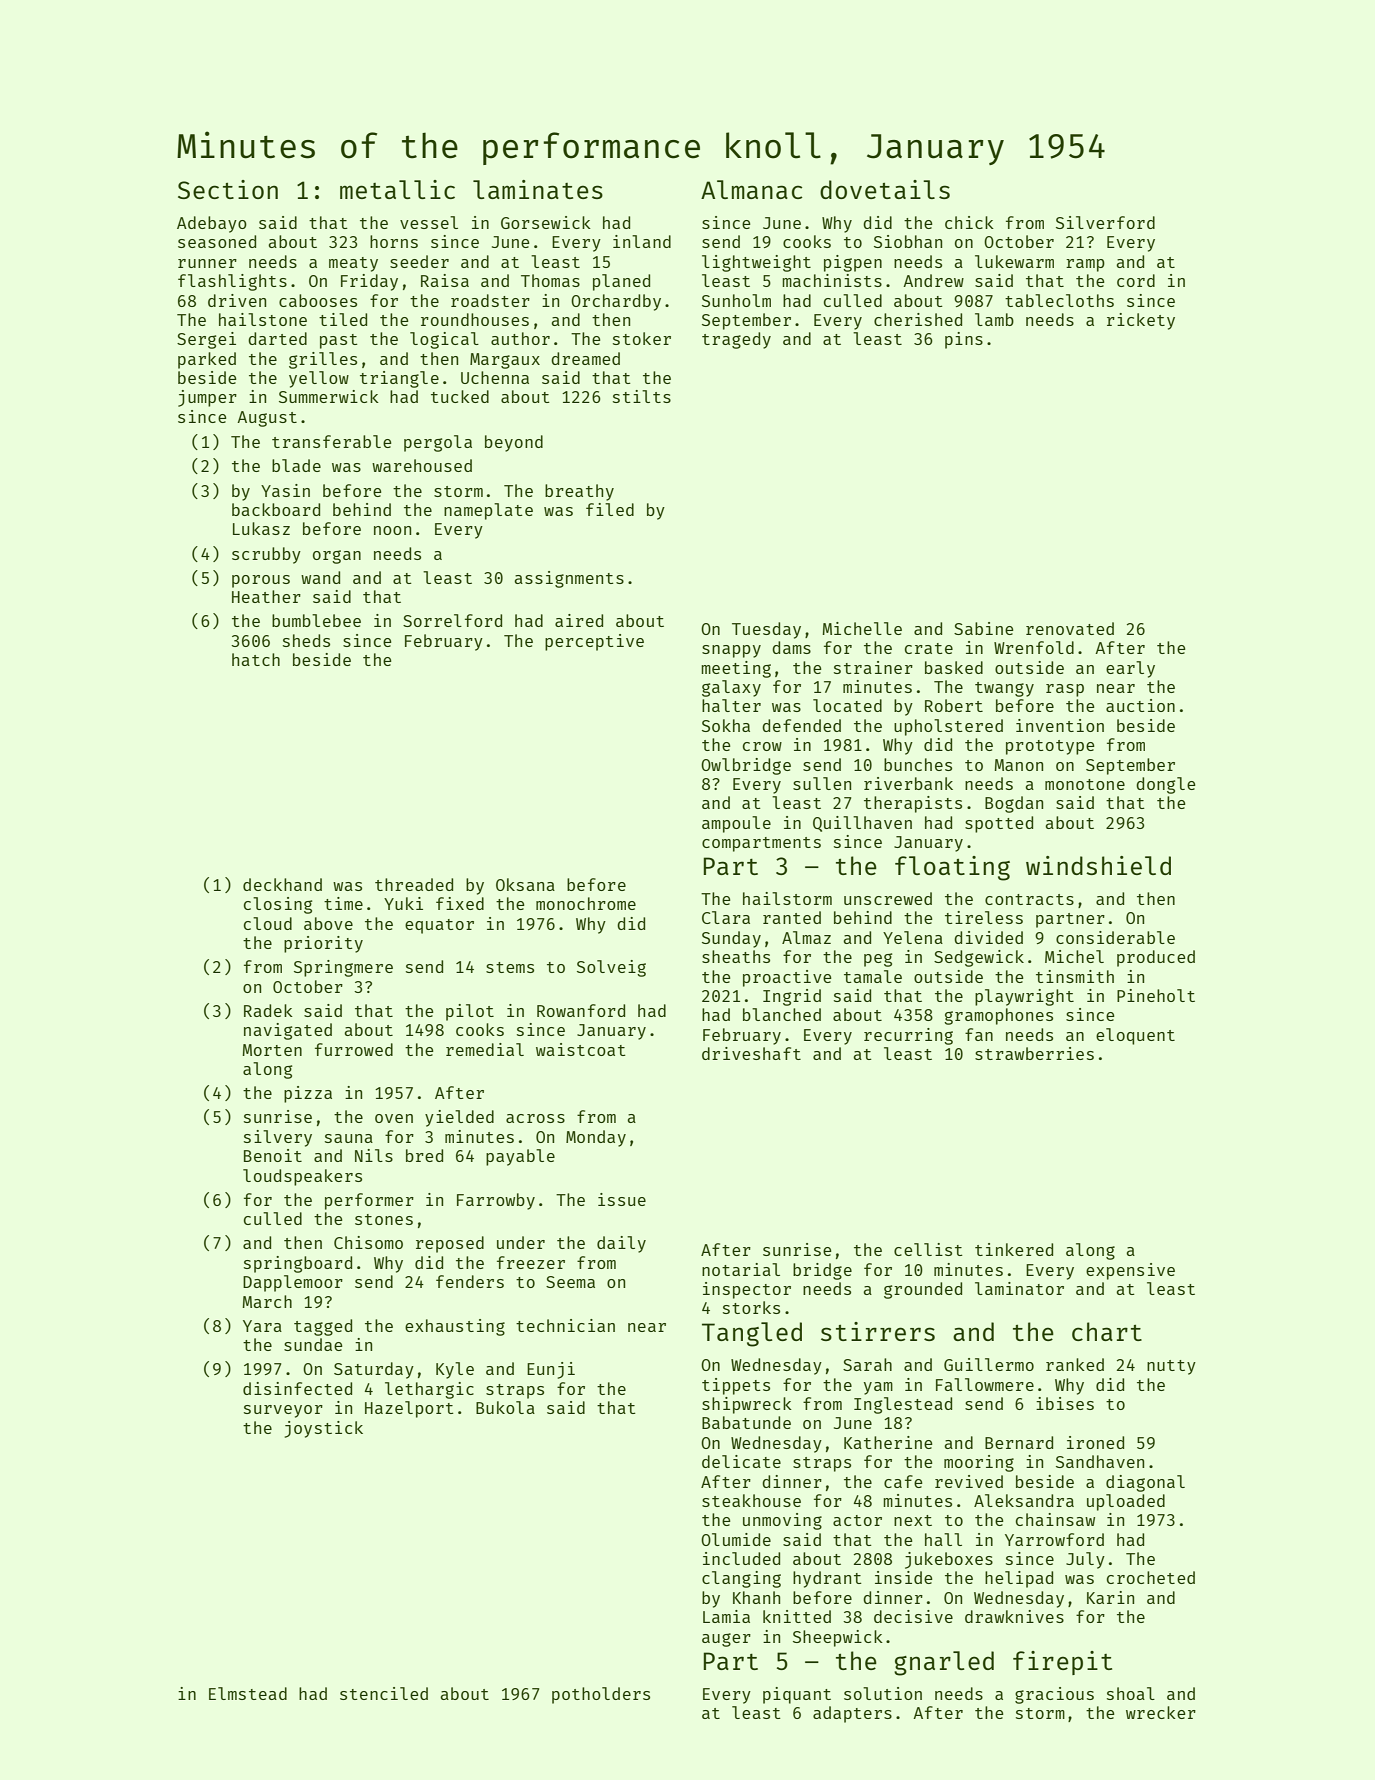 The image size is (1375, 1780). Describe the element at coordinates (1161, 1712) in the page. I see `wrecker` at that location.
